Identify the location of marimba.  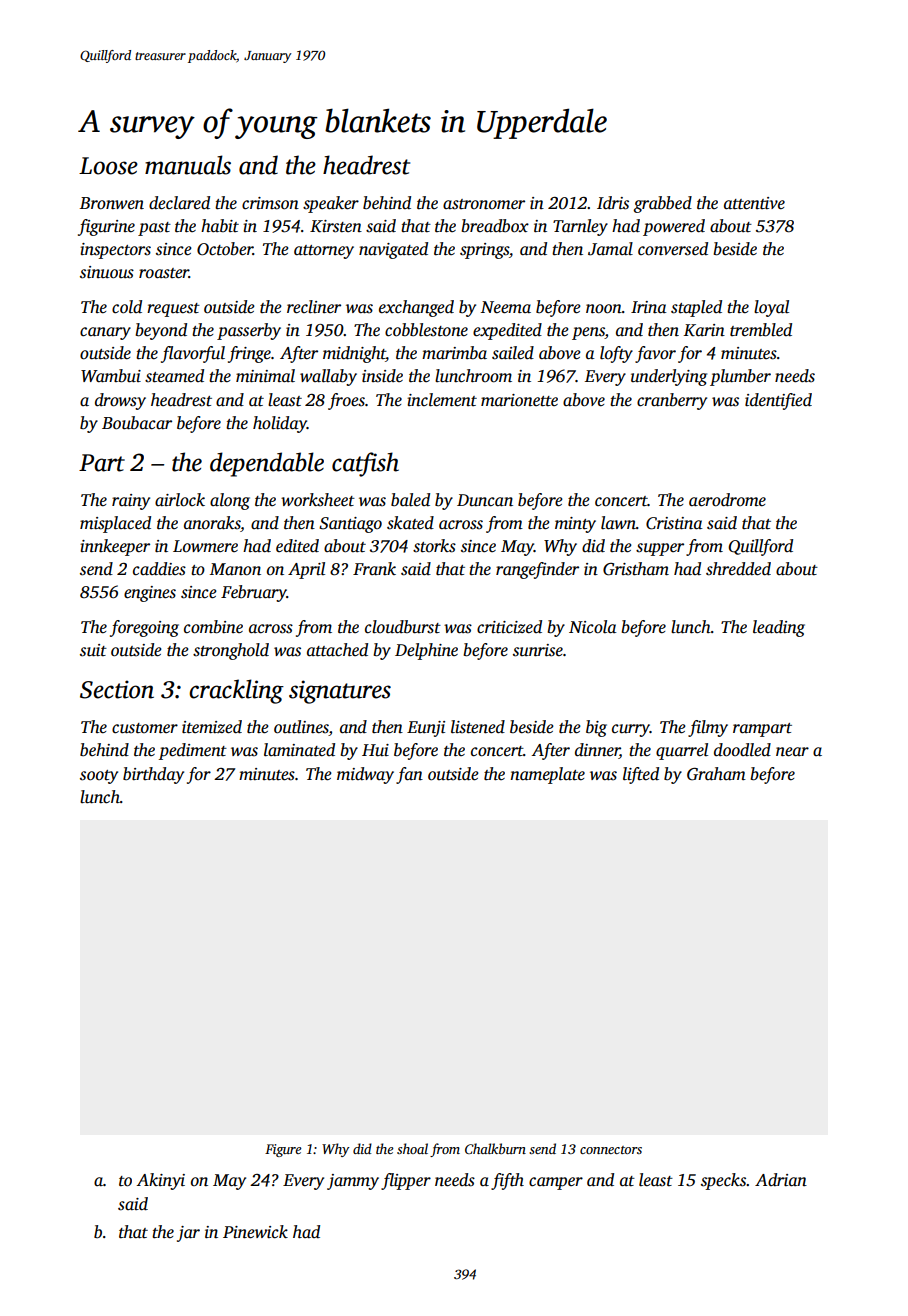
(454, 352).
